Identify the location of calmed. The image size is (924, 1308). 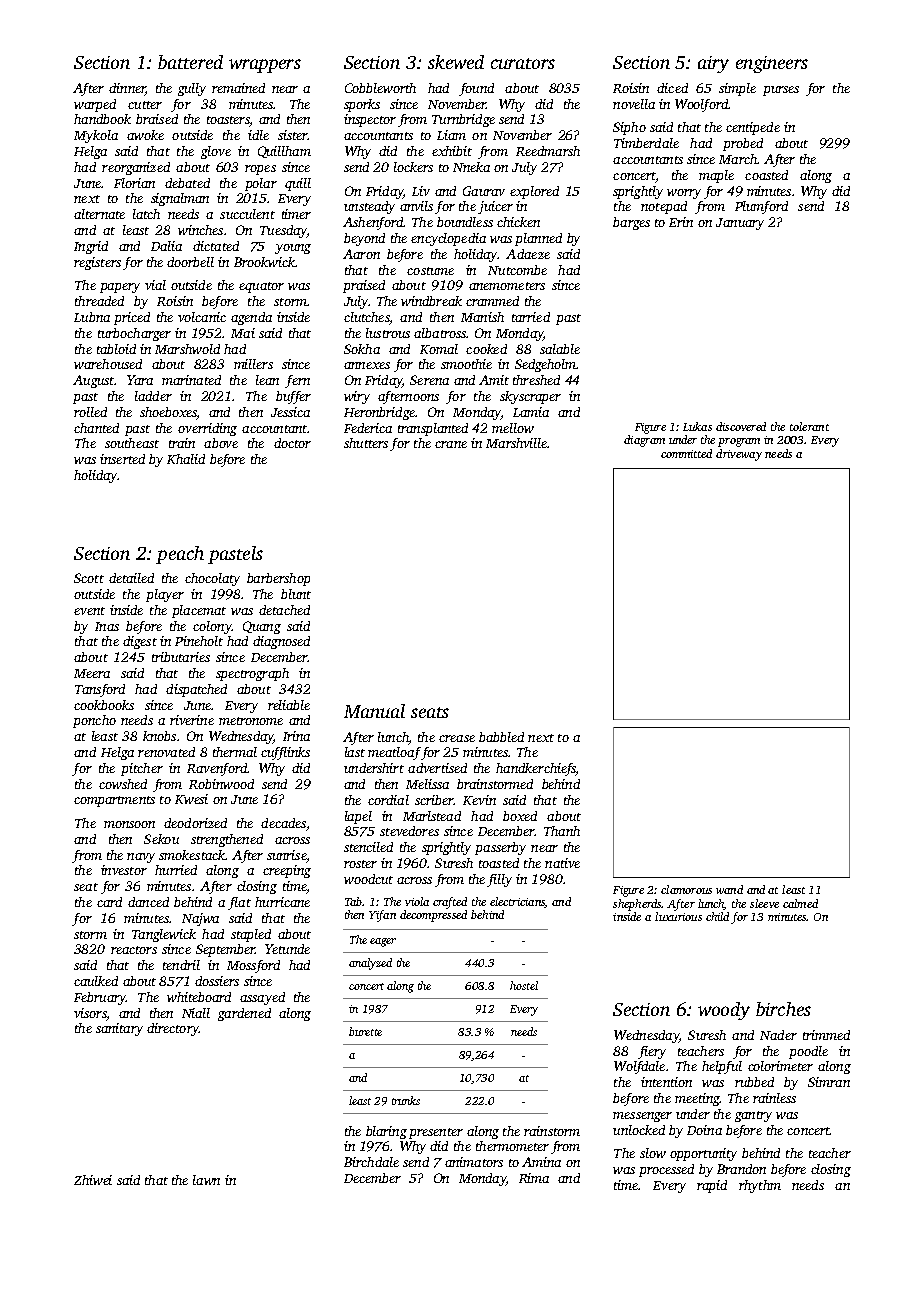
(800, 903).
